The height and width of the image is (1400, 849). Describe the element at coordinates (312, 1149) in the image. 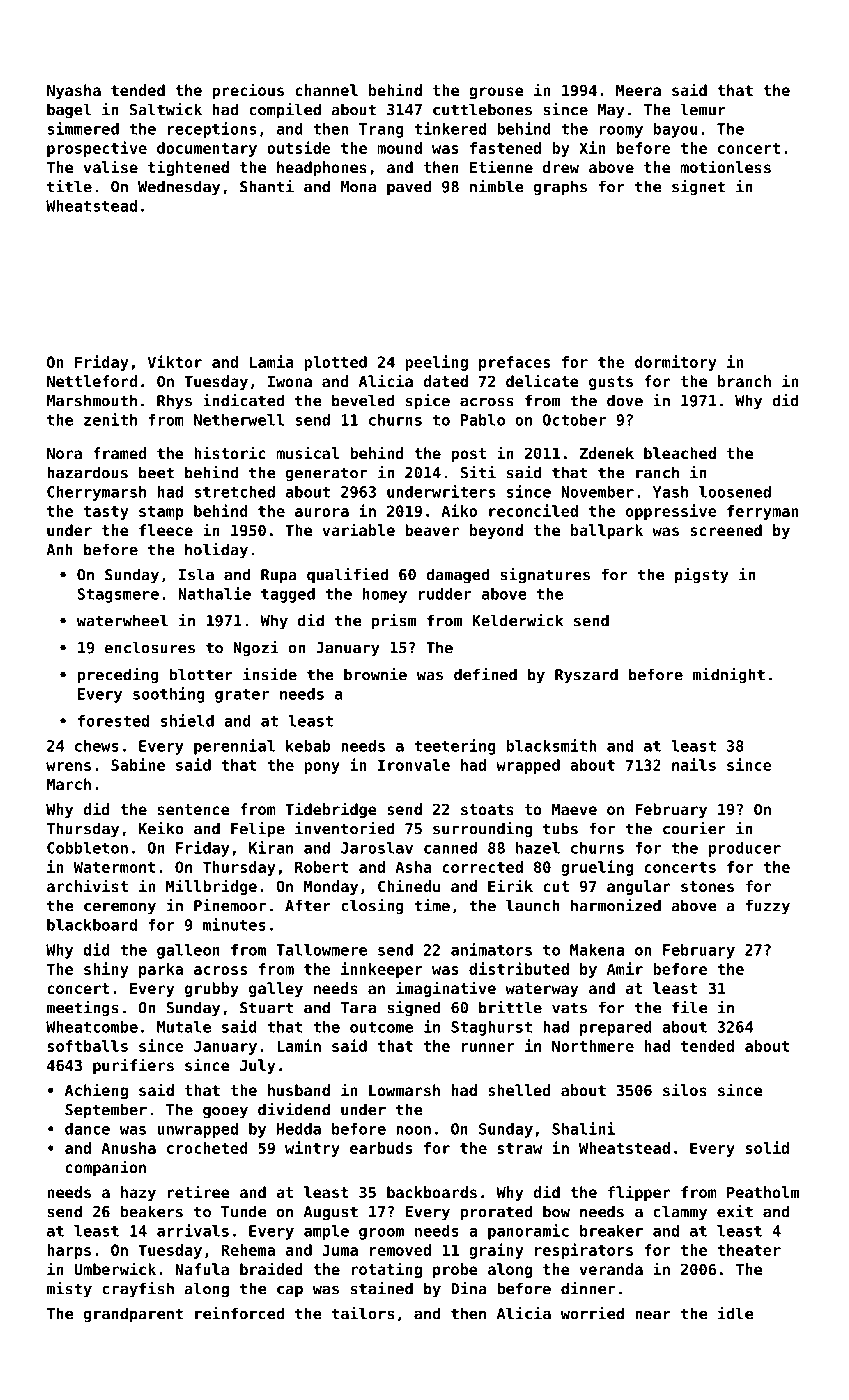

I see `wintry` at that location.
